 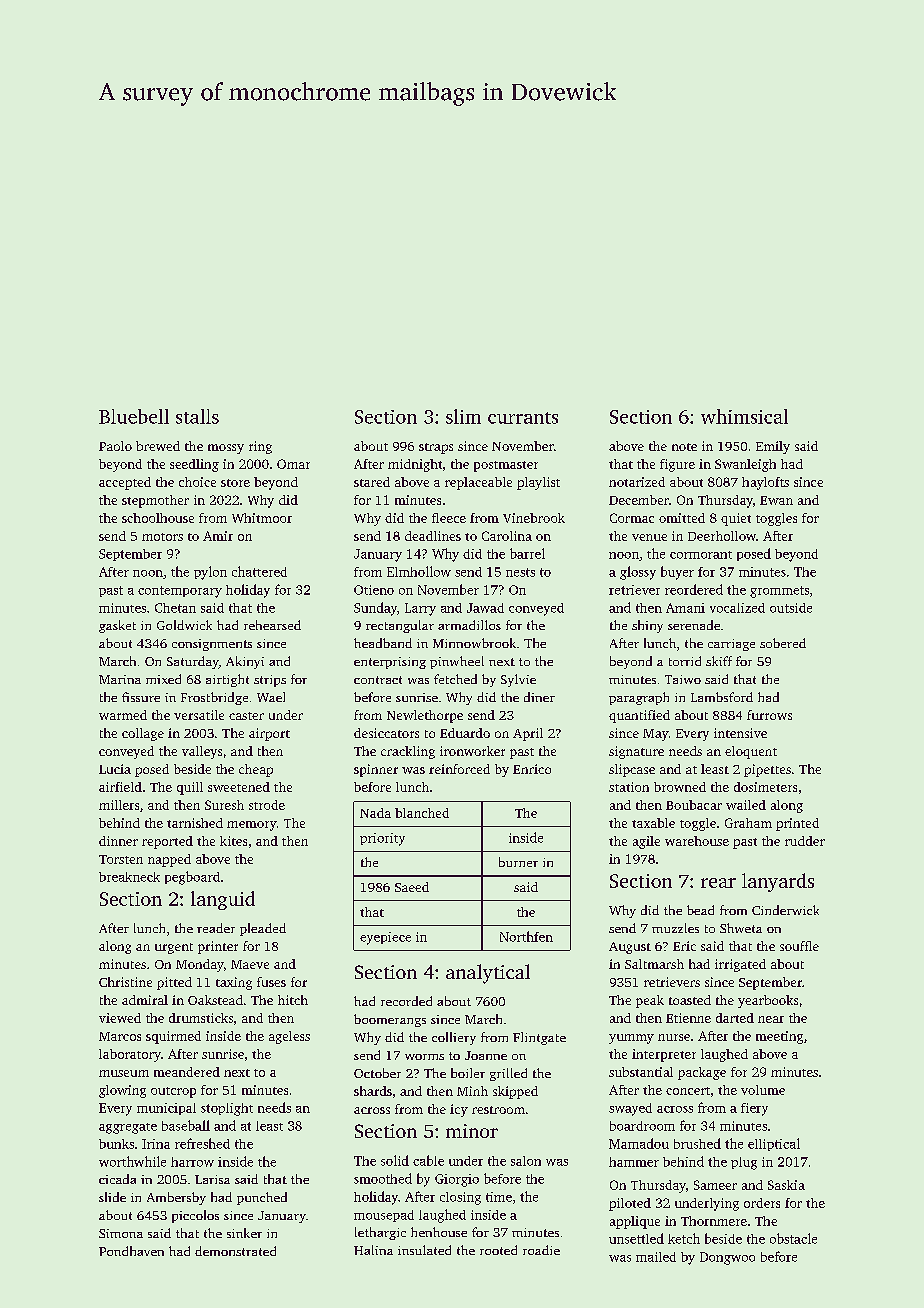 What do you see at coordinates (474, 643) in the page?
I see `Minnowbrook` at bounding box center [474, 643].
